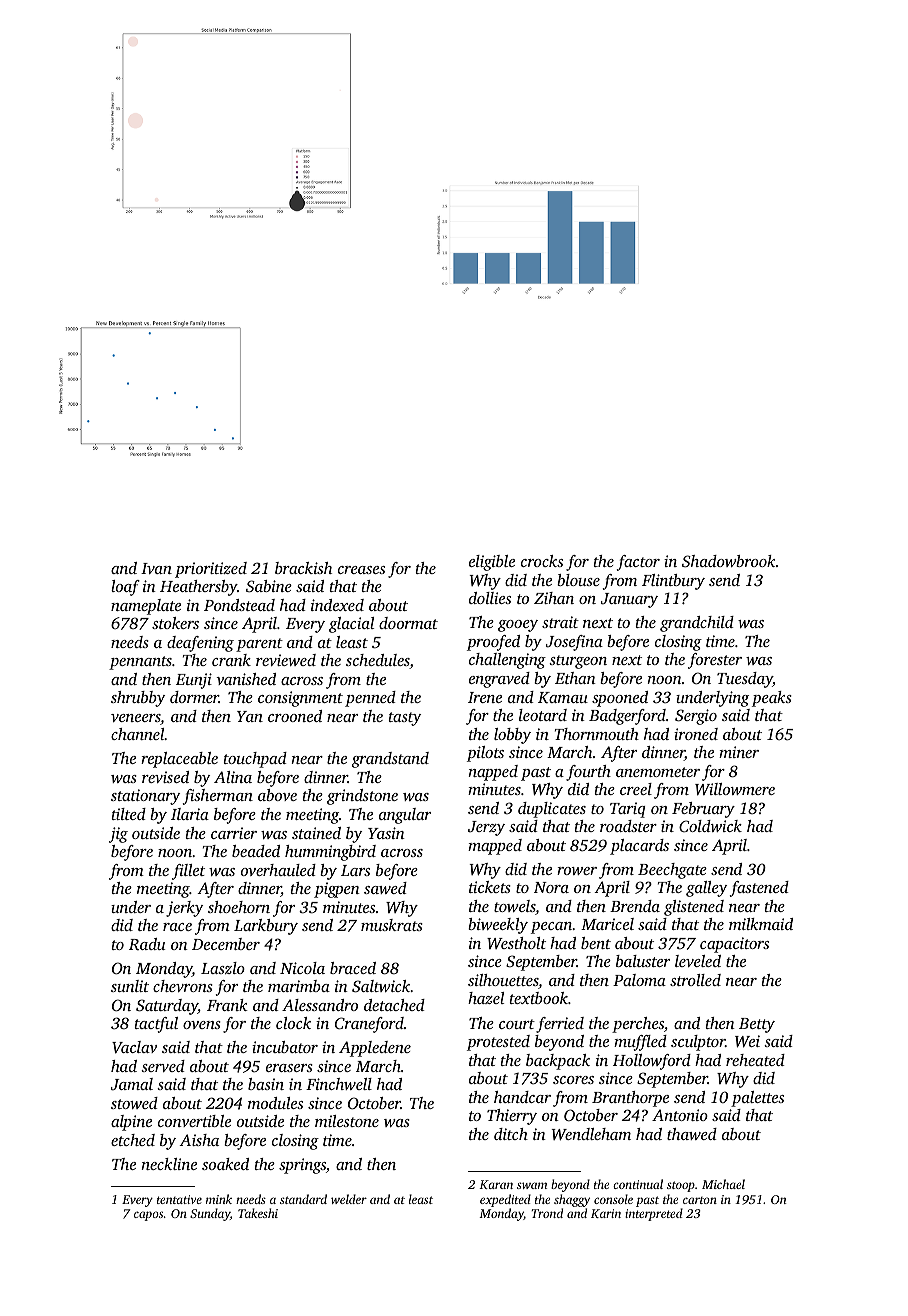 This document has width=908, height=1316. I want to click on muskrats, so click(392, 925).
